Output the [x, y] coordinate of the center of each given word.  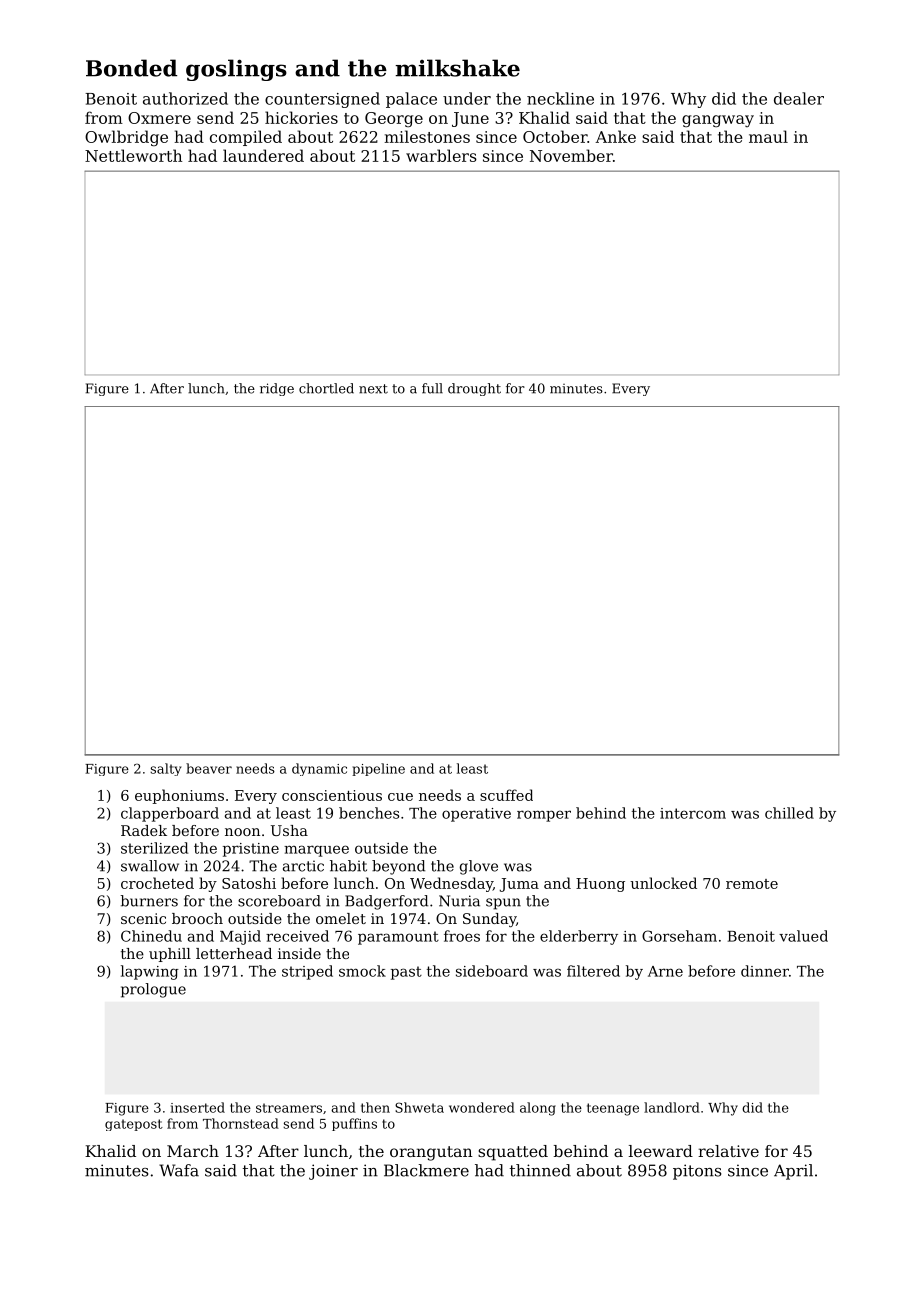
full [432, 388]
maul [768, 136]
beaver [209, 768]
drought [474, 389]
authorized [185, 98]
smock [362, 971]
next [373, 389]
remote [752, 884]
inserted [197, 1107]
